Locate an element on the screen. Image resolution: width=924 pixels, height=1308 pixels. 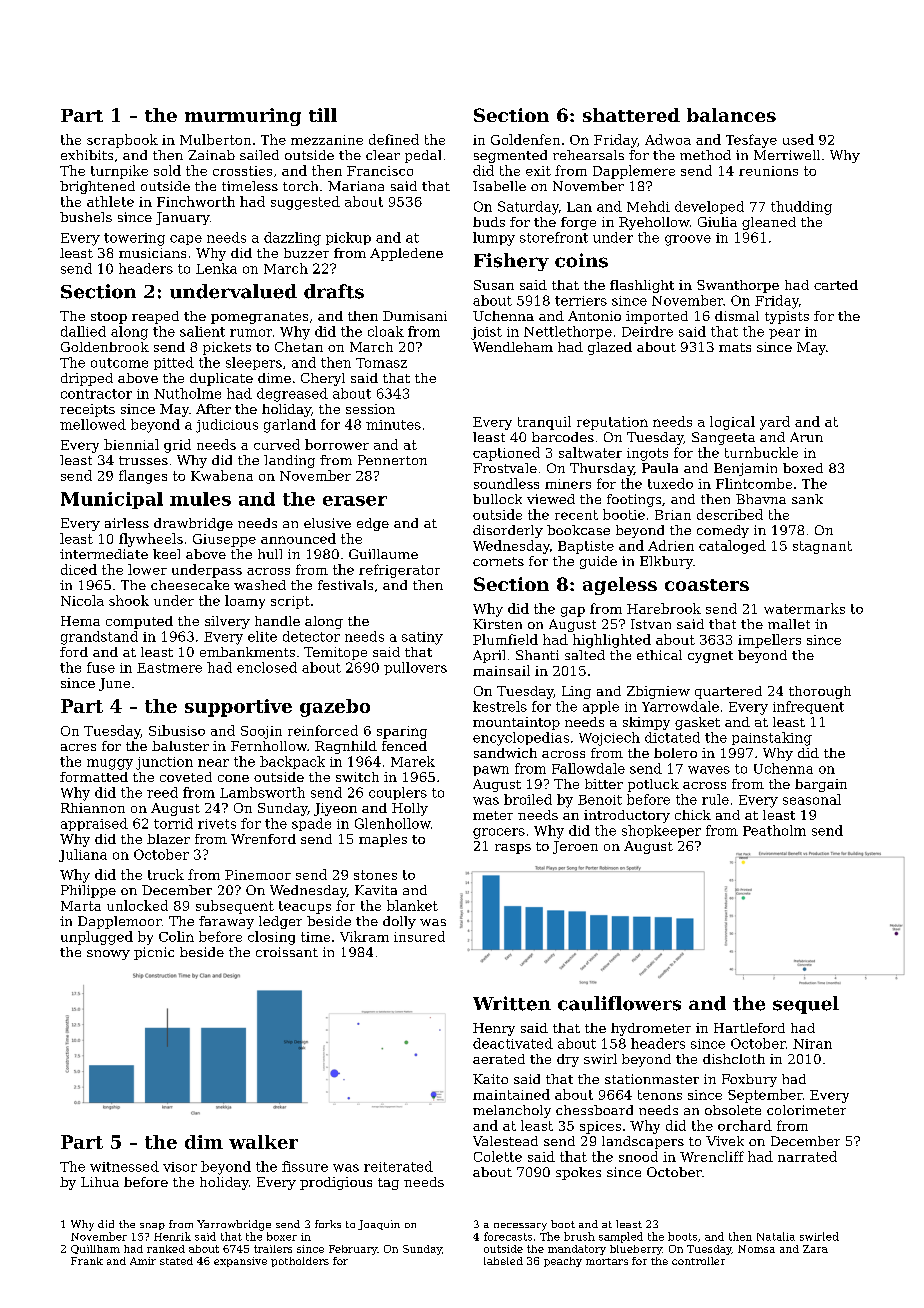
picnic is located at coordinates (154, 953).
